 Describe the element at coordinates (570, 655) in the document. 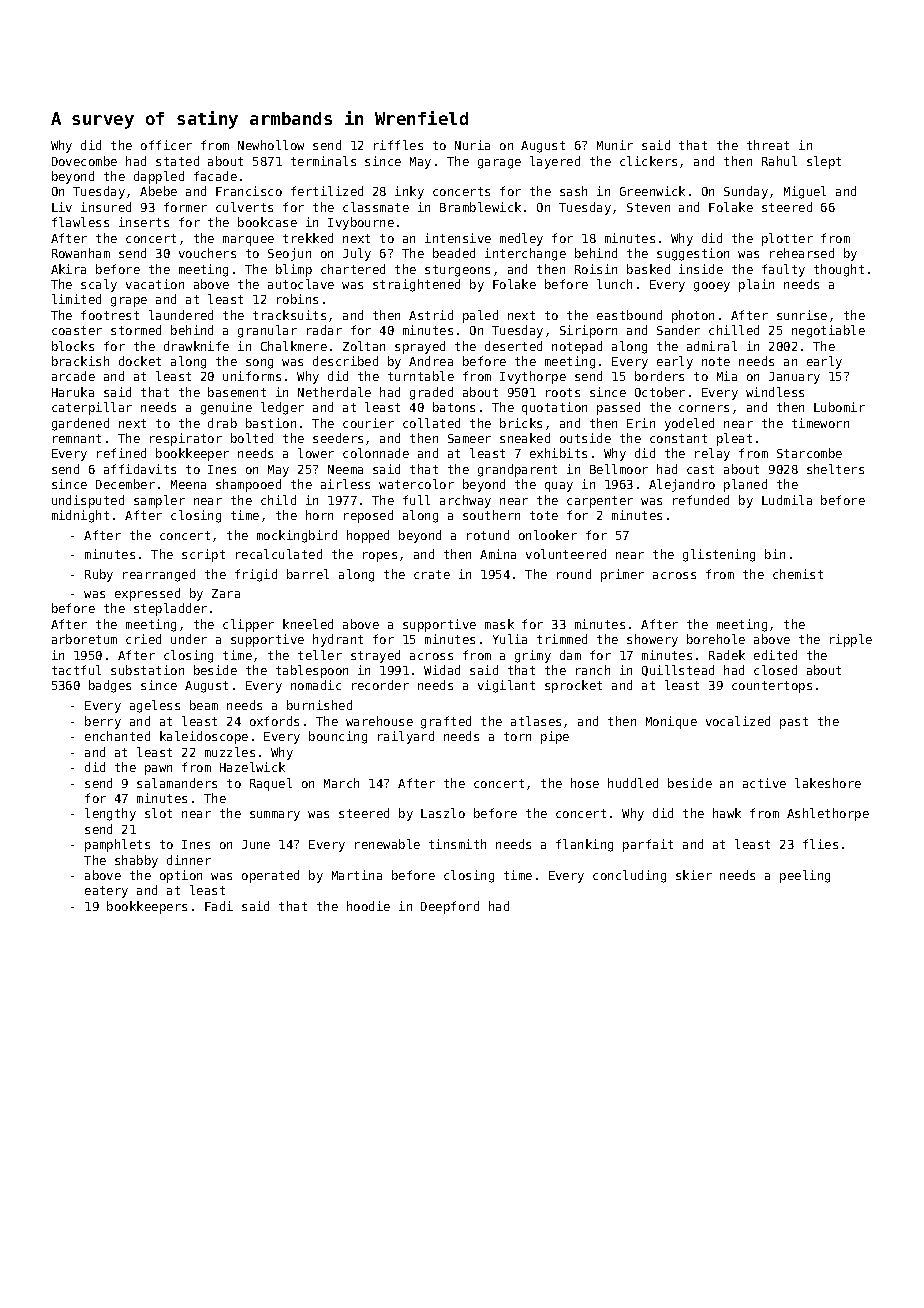

I see `dam` at that location.
